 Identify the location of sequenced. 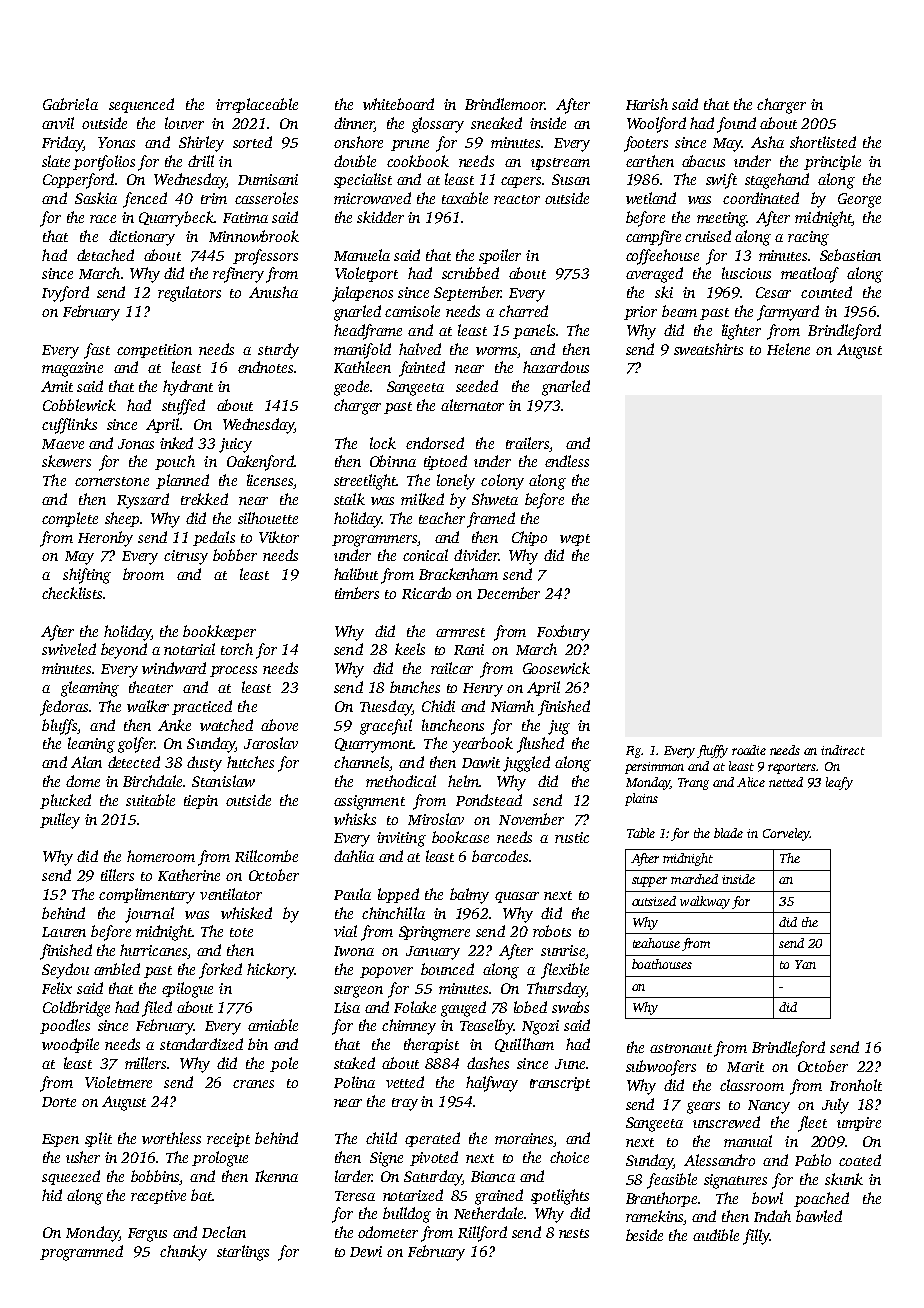
(141, 105).
